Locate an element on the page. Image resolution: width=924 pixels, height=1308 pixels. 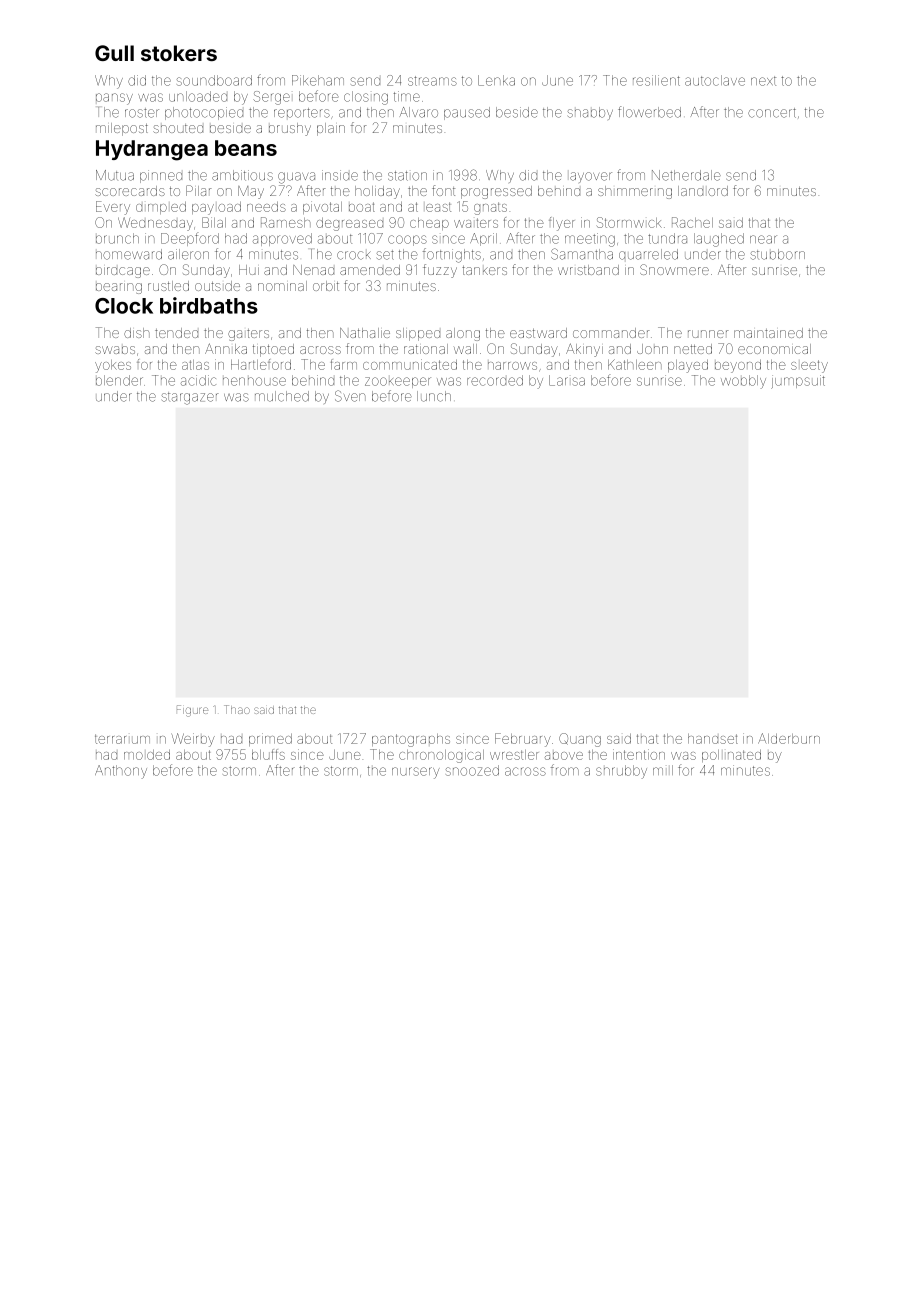
atlas is located at coordinates (195, 365).
